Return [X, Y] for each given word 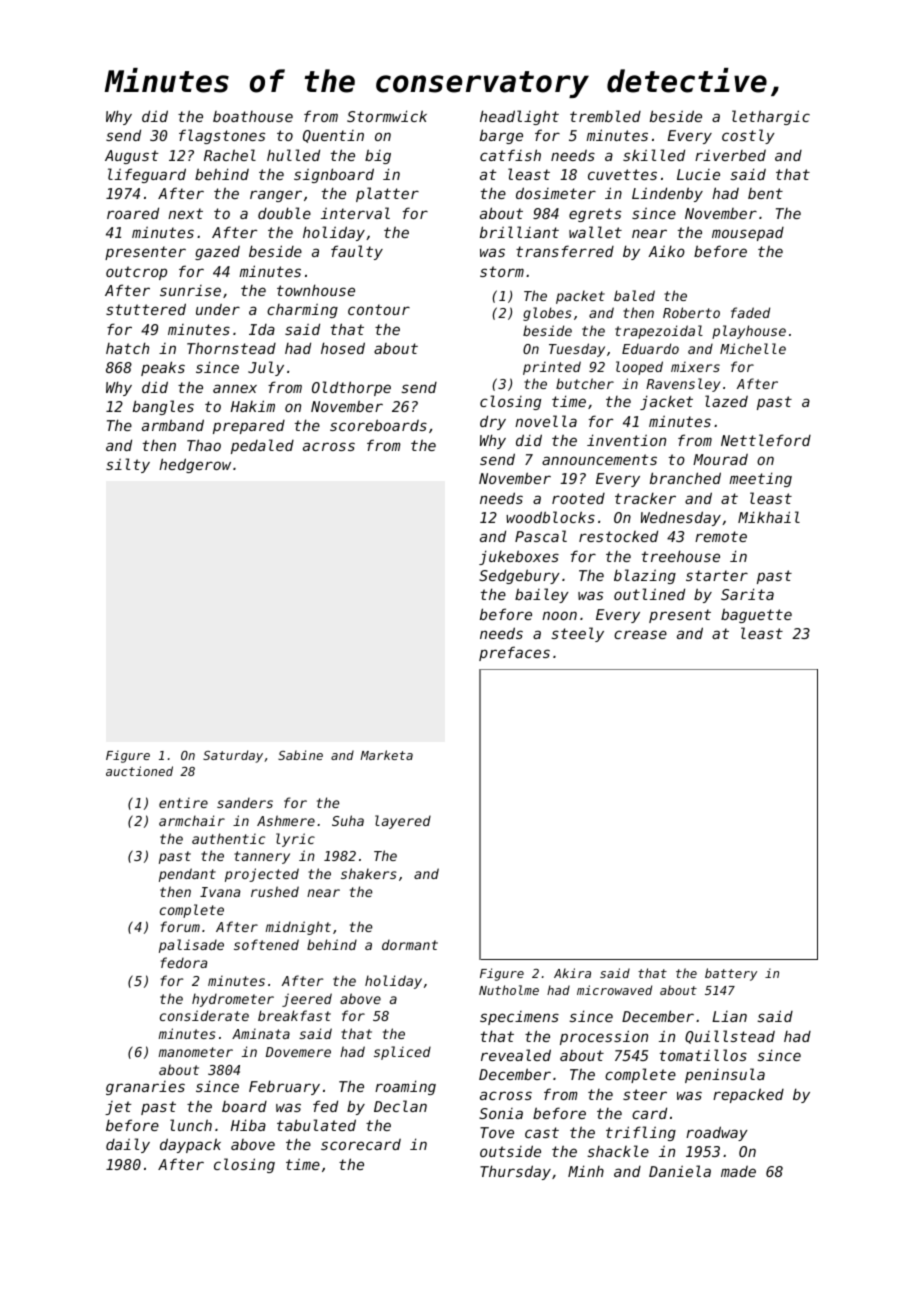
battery [731, 974]
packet [580, 297]
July [266, 368]
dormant [410, 944]
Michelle [753, 348]
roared [133, 213]
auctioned [139, 771]
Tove [497, 1132]
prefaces [514, 653]
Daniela [680, 1171]
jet [118, 1108]
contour [379, 309]
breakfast [294, 1015]
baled [634, 295]
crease [640, 634]
